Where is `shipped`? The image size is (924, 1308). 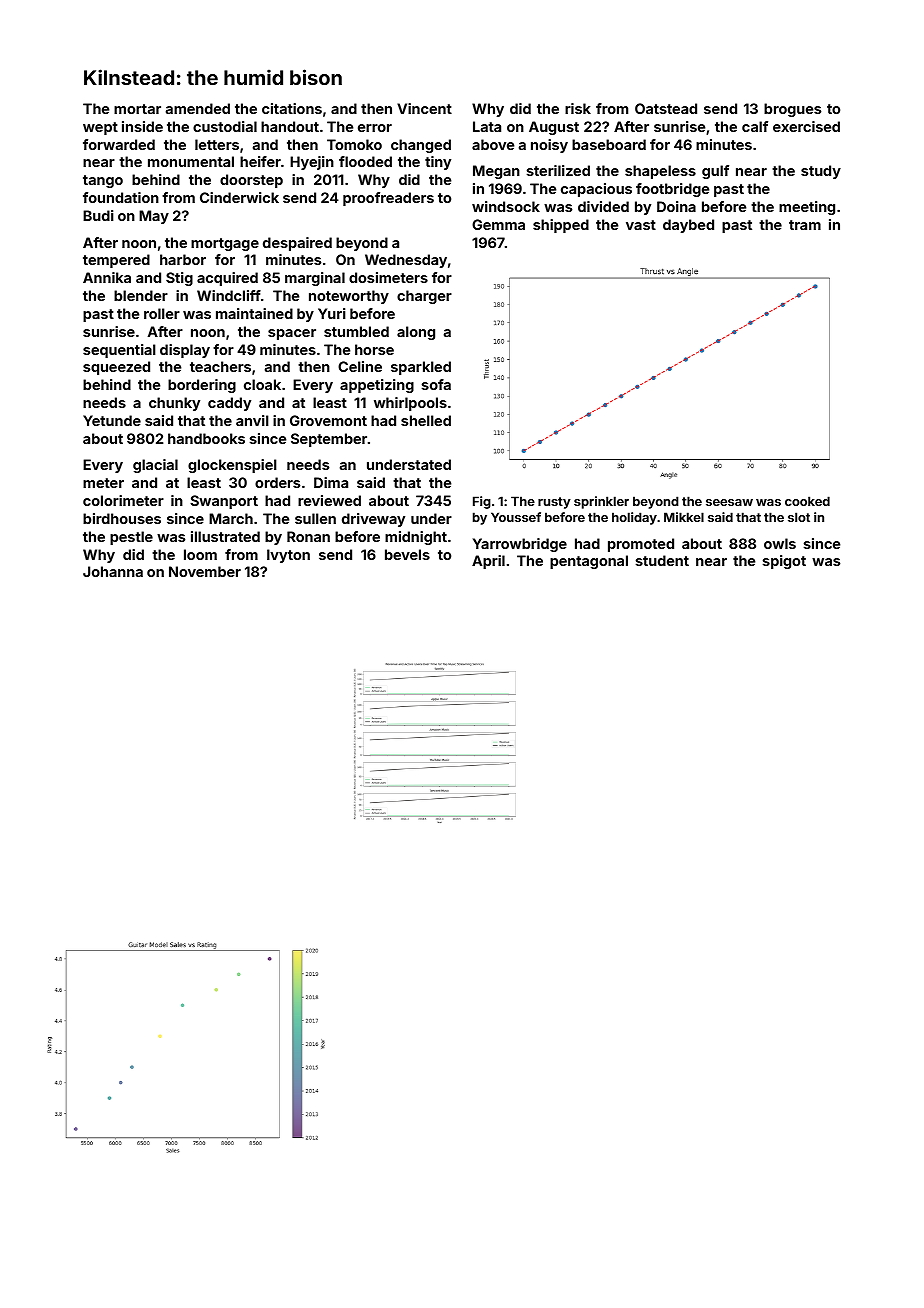 shipped is located at coordinates (561, 226).
